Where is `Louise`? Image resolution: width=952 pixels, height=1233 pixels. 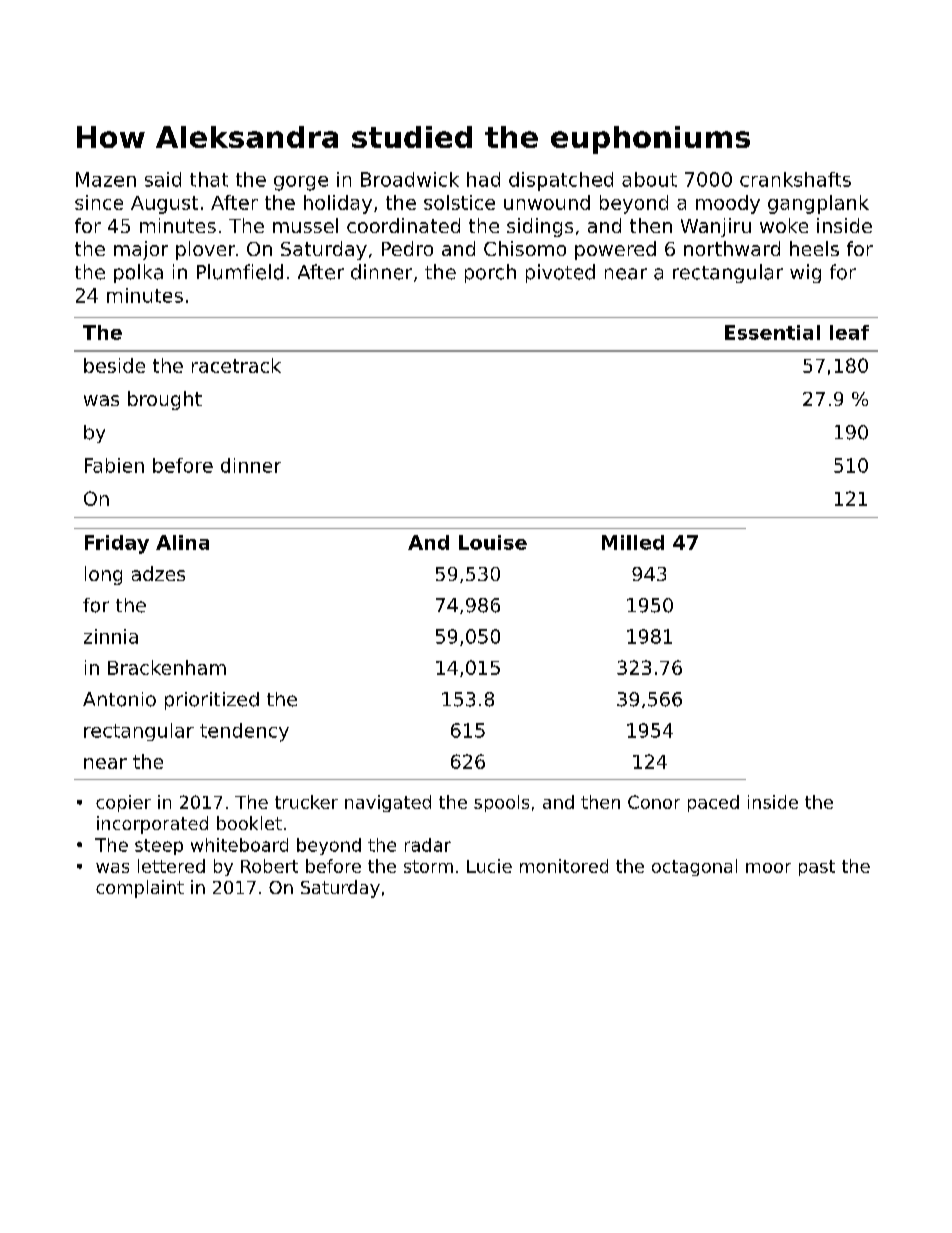 Louise is located at coordinates (493, 542).
